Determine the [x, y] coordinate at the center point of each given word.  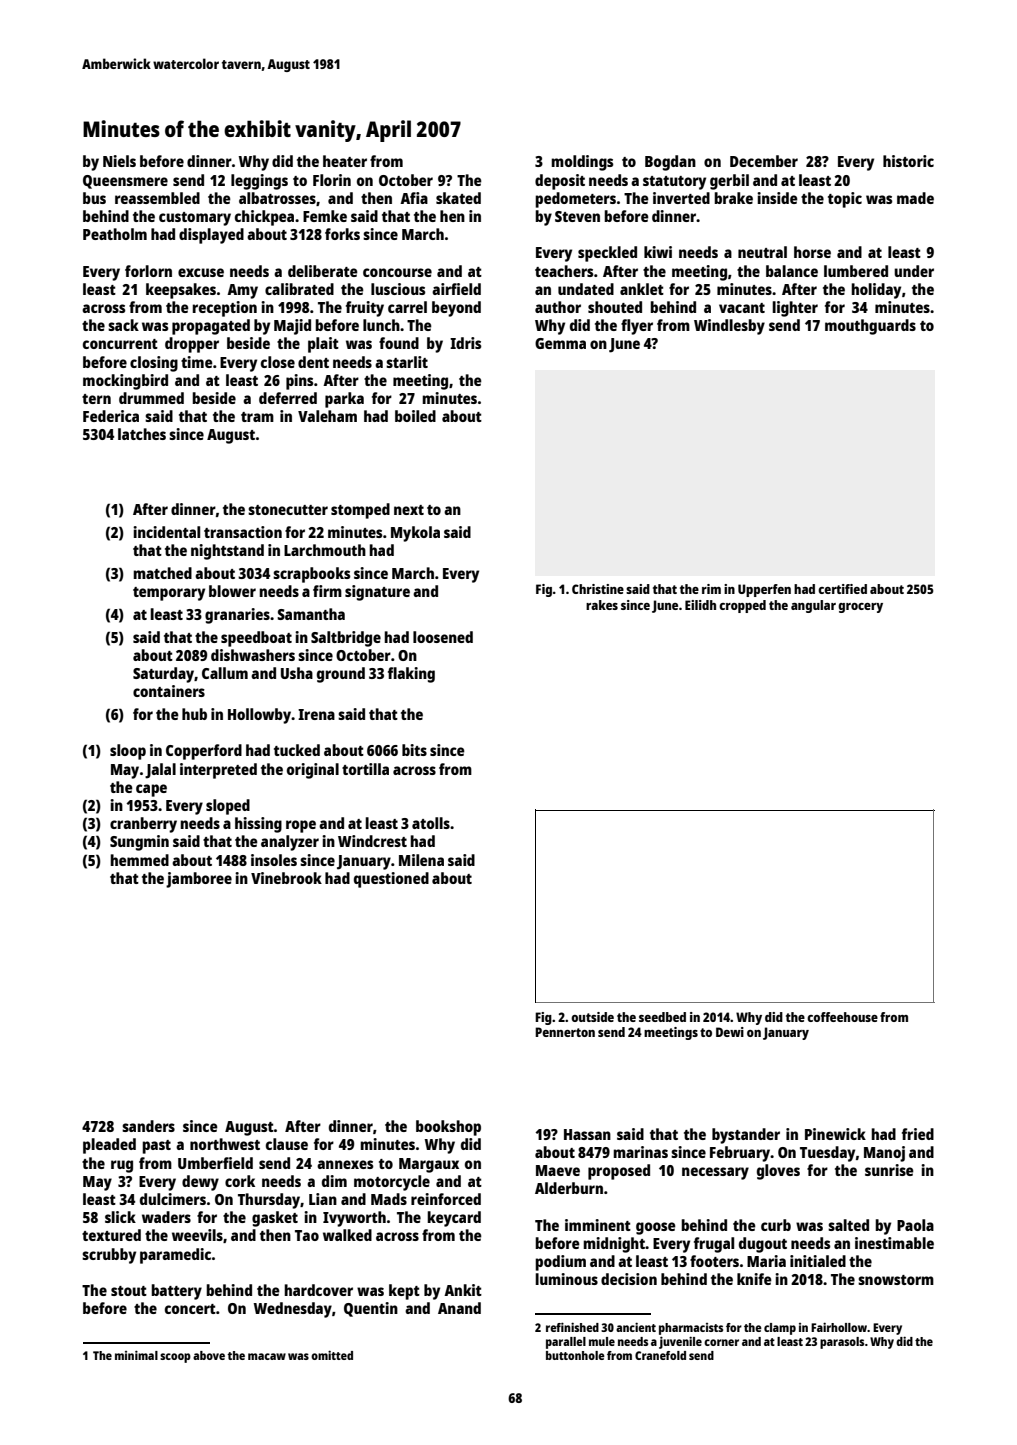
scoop [175, 1358]
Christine [598, 589]
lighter [795, 309]
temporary [169, 594]
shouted [615, 307]
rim [711, 589]
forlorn [148, 271]
